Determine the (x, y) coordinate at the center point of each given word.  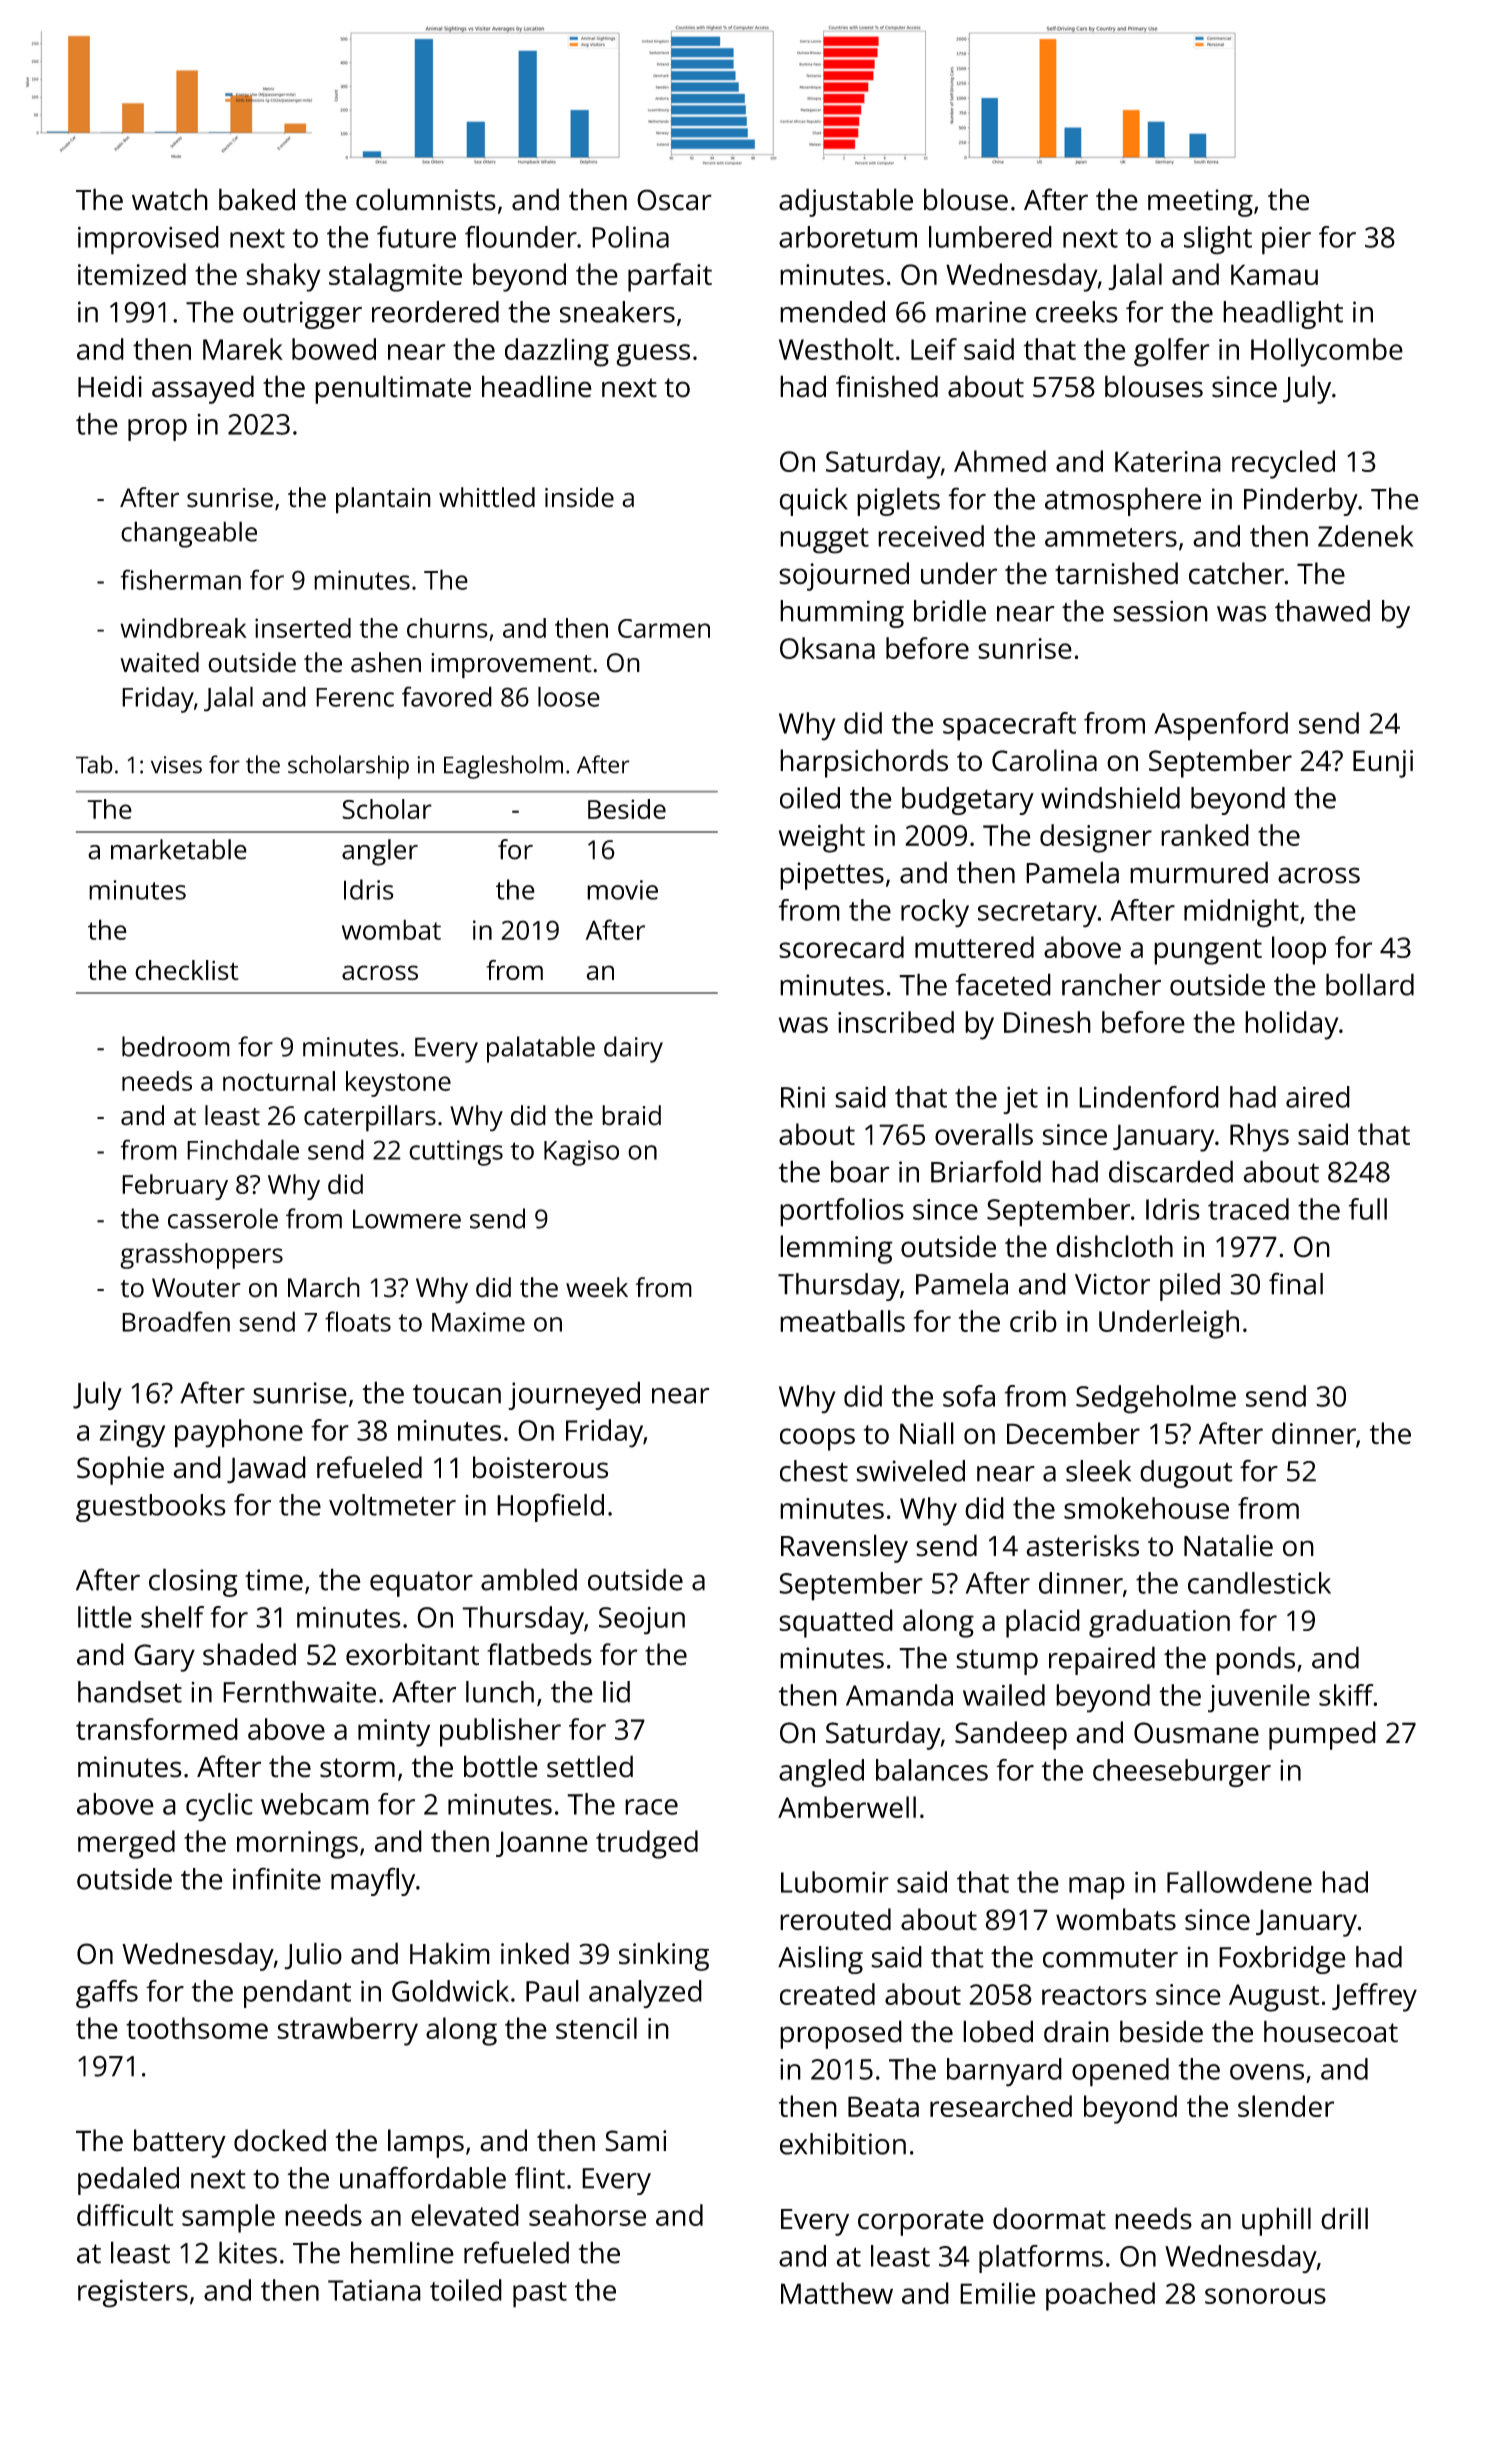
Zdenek (1366, 536)
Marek (243, 349)
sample (228, 2218)
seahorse (587, 2215)
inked (535, 1953)
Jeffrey (1374, 1997)
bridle (950, 611)
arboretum (848, 237)
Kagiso (581, 1153)
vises (176, 765)
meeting (1200, 203)
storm (357, 1768)
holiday (1291, 1025)
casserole (223, 1218)
